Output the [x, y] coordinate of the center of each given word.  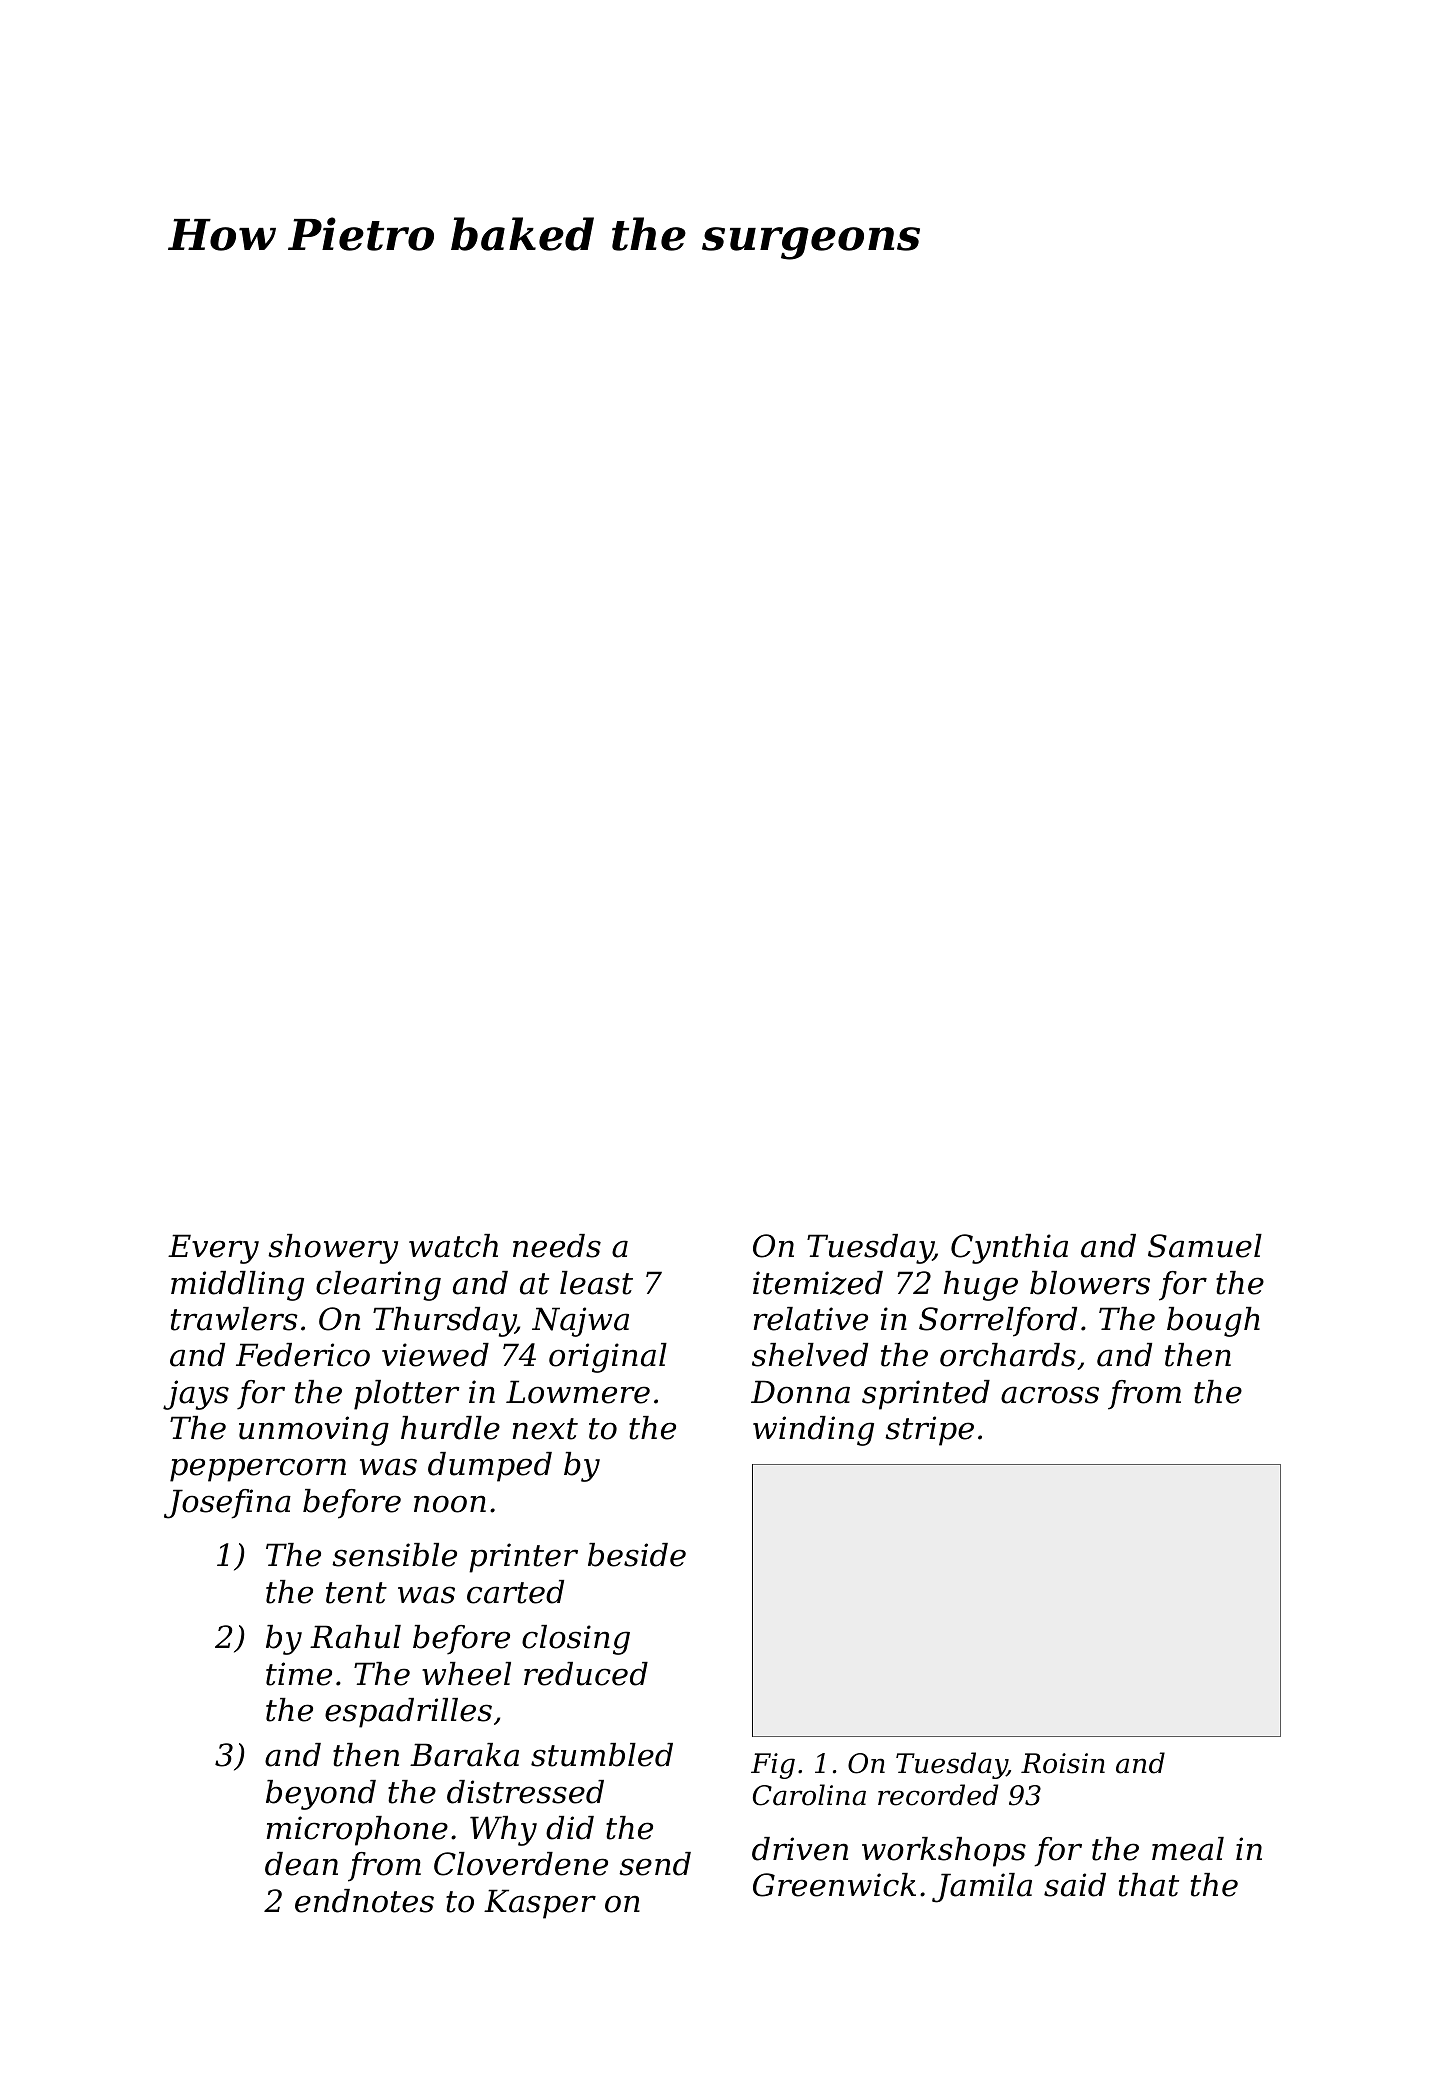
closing [576, 1640]
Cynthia [1009, 1249]
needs [557, 1246]
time [299, 1674]
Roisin [1063, 1763]
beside [637, 1555]
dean [301, 1864]
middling [237, 1286]
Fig [773, 1766]
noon [450, 1504]
